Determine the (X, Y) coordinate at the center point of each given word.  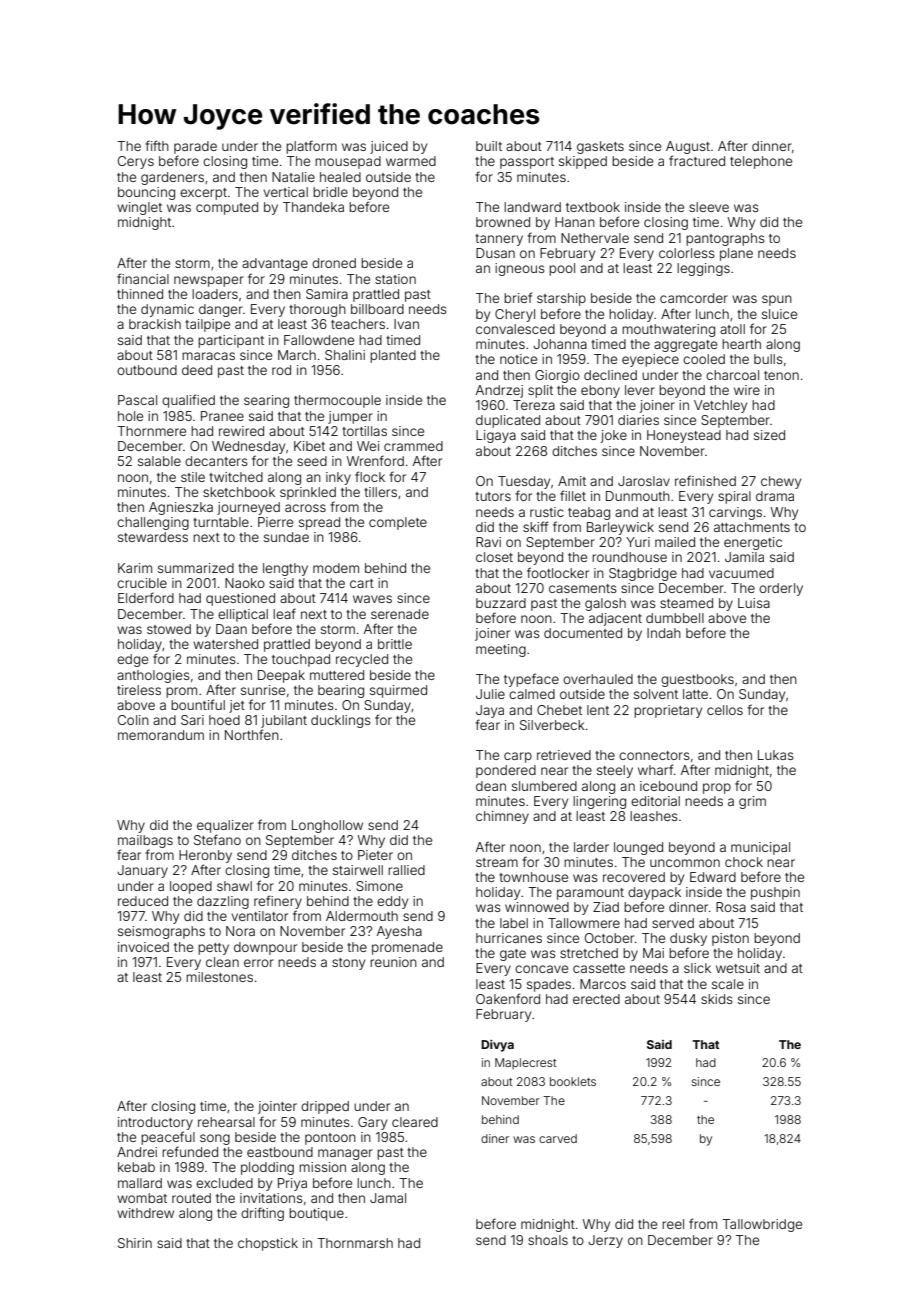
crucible (142, 583)
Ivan (406, 324)
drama (775, 496)
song (215, 1139)
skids (717, 999)
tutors (493, 496)
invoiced (143, 947)
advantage (275, 264)
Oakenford (508, 998)
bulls (768, 359)
